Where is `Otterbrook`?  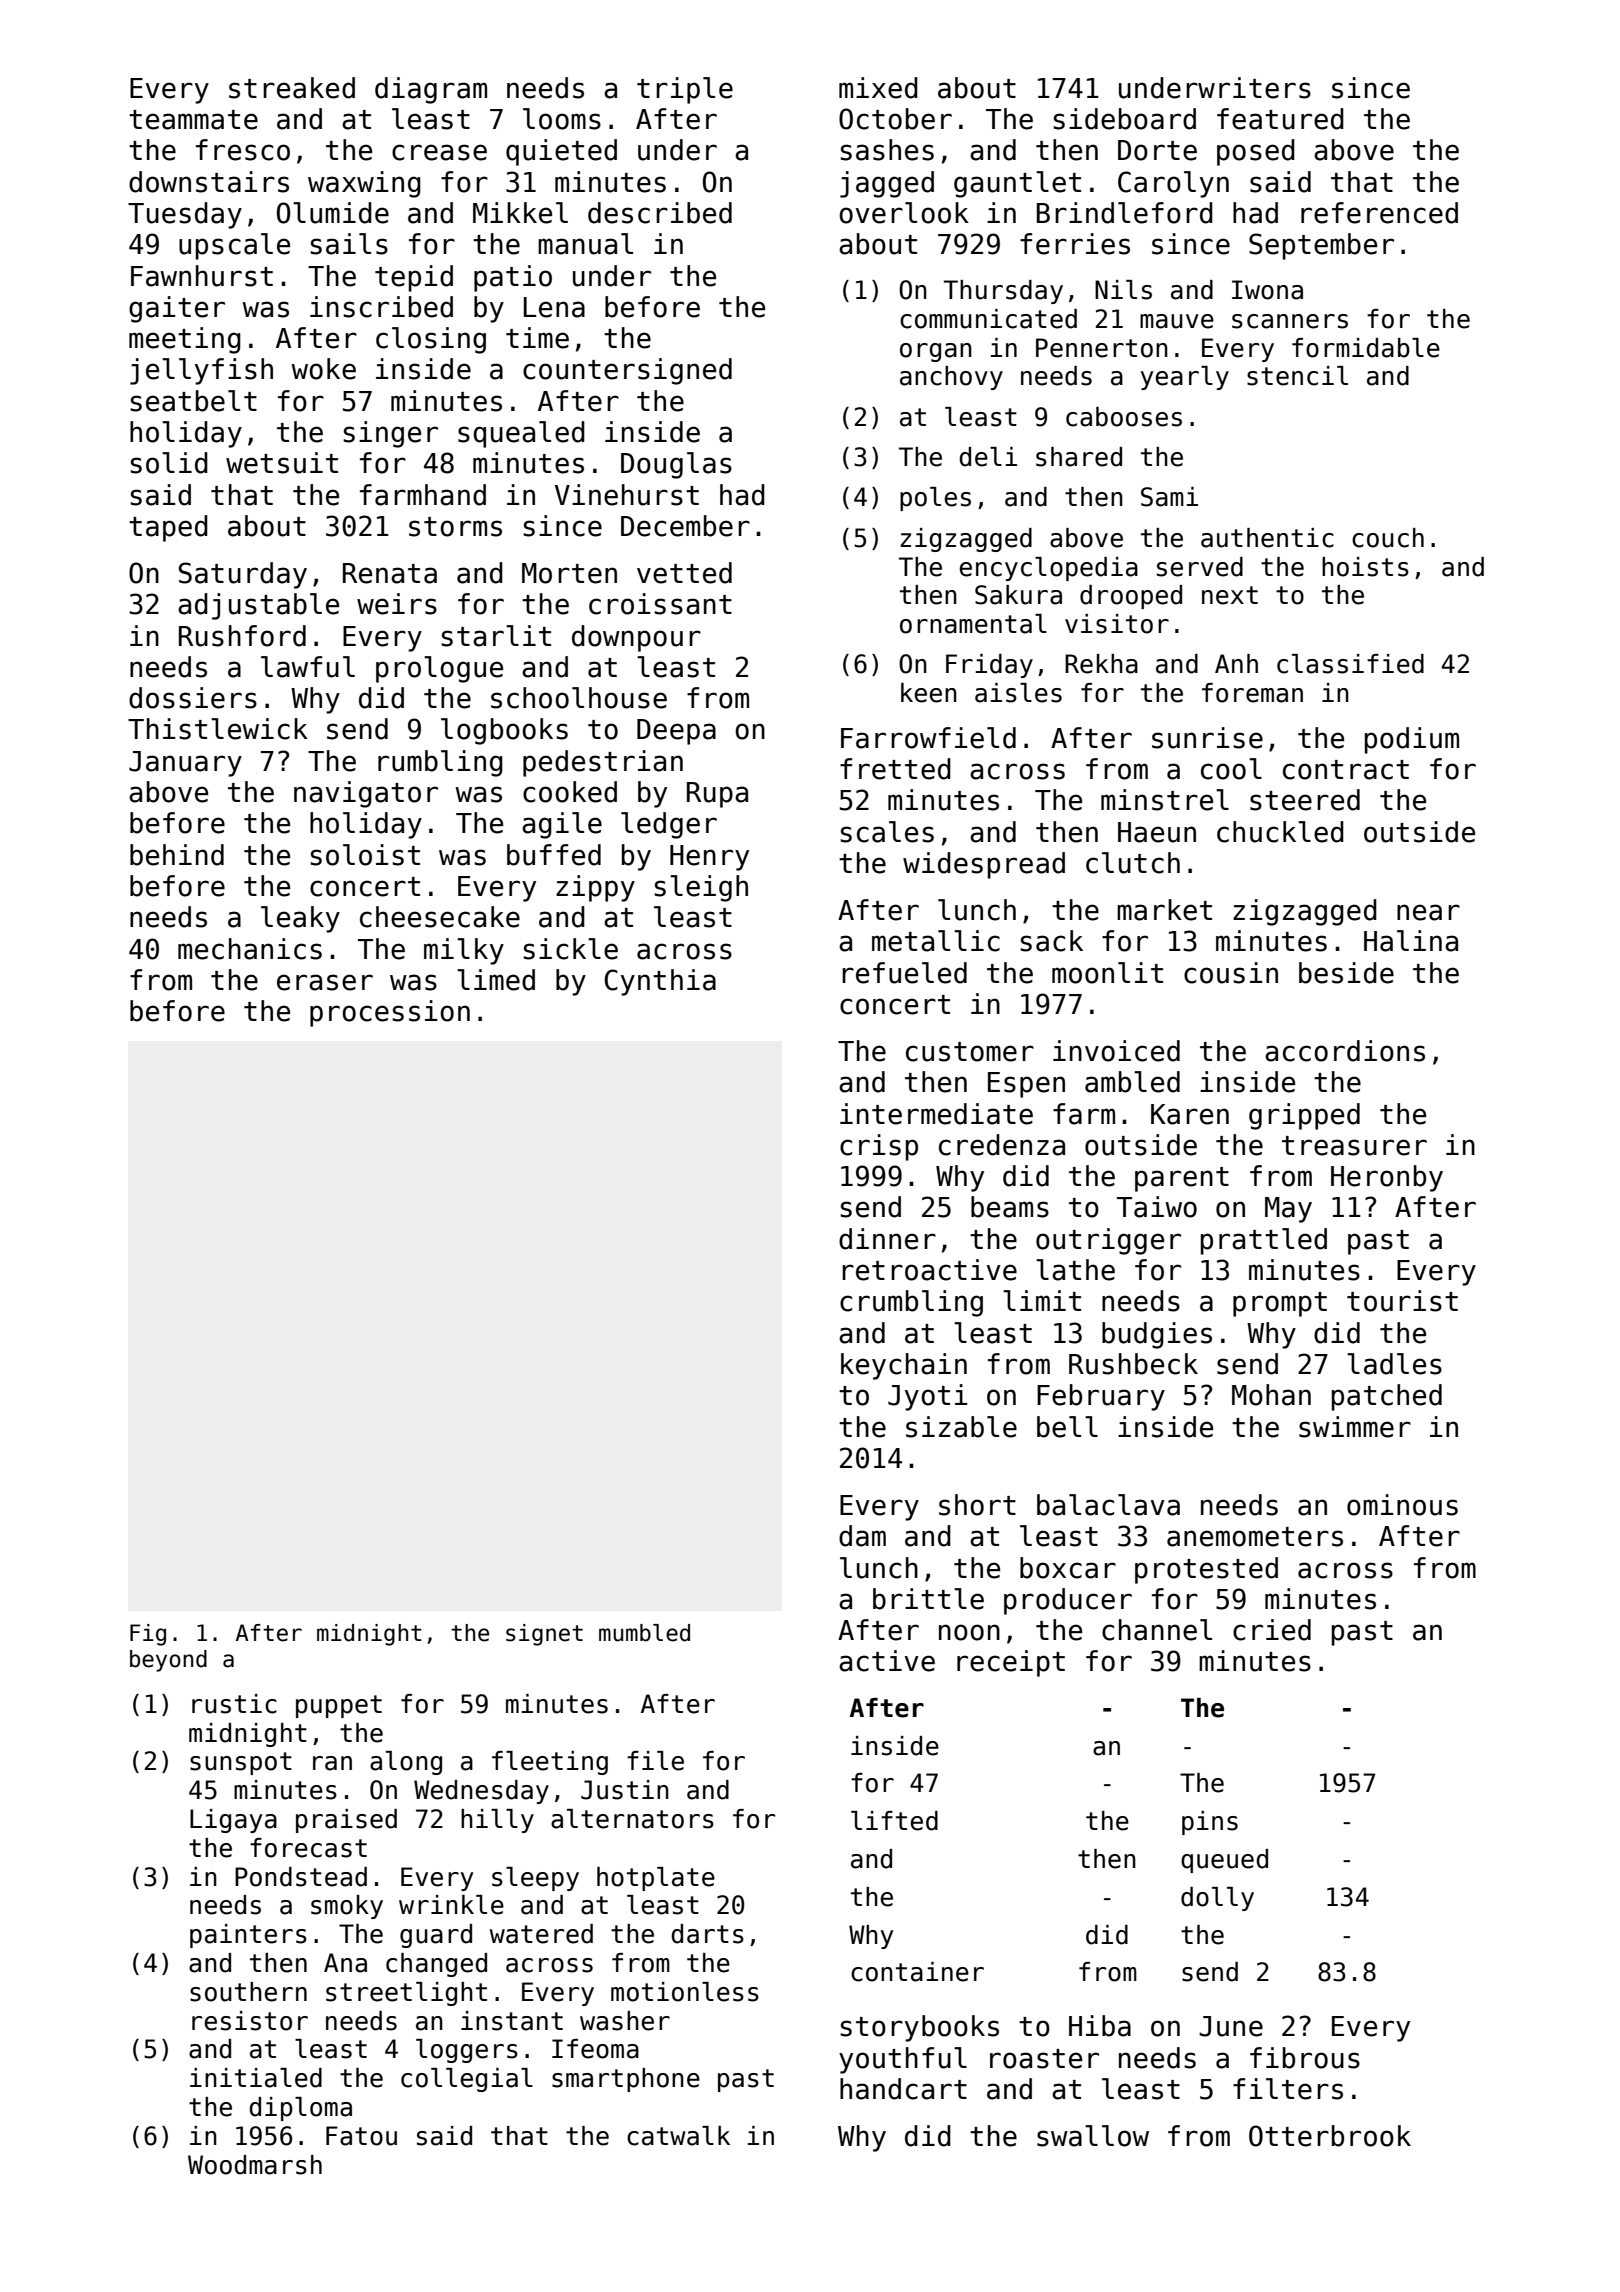
Otterbrook is located at coordinates (1330, 2136).
